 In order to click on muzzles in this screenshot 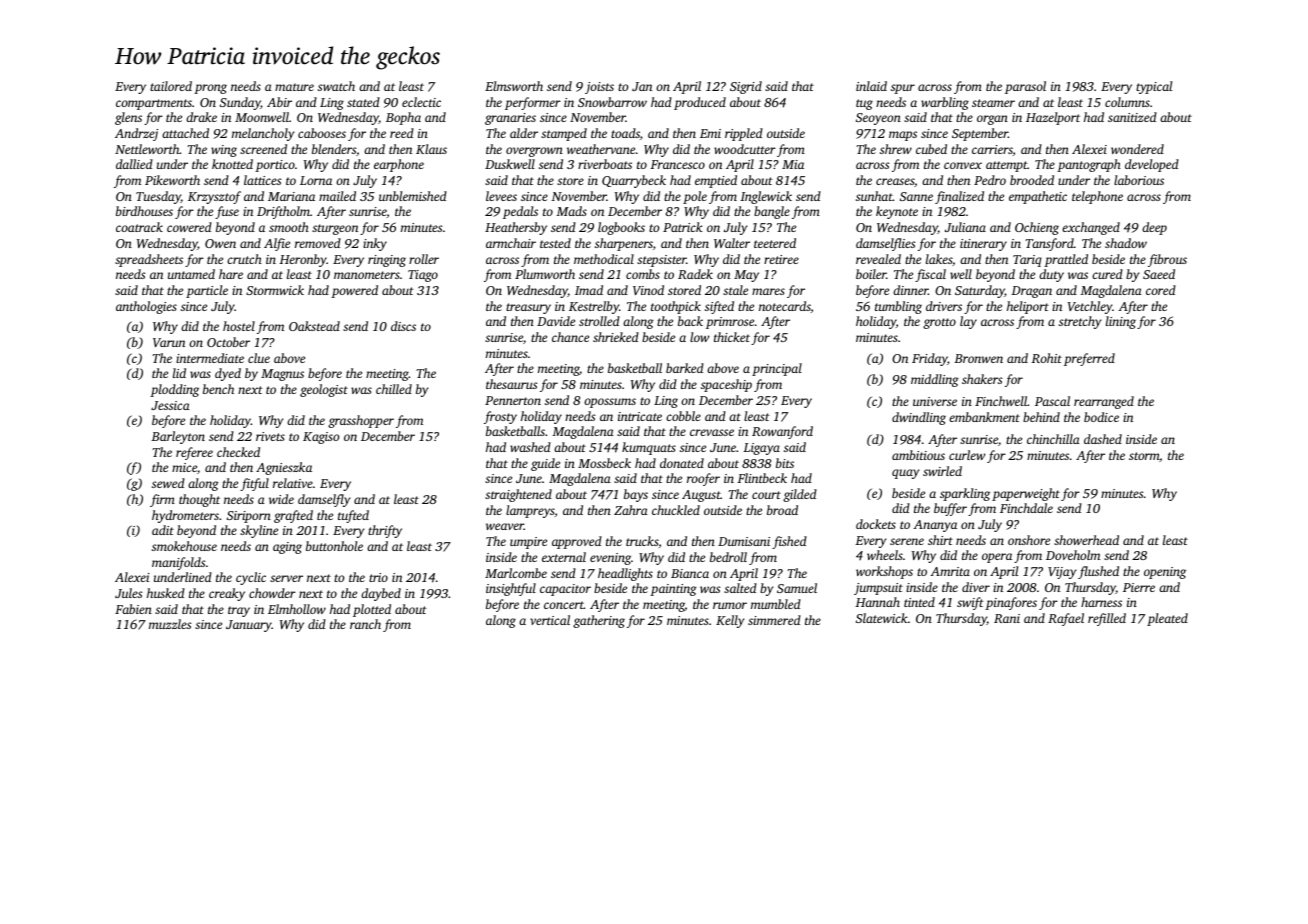, I will do `click(170, 624)`.
